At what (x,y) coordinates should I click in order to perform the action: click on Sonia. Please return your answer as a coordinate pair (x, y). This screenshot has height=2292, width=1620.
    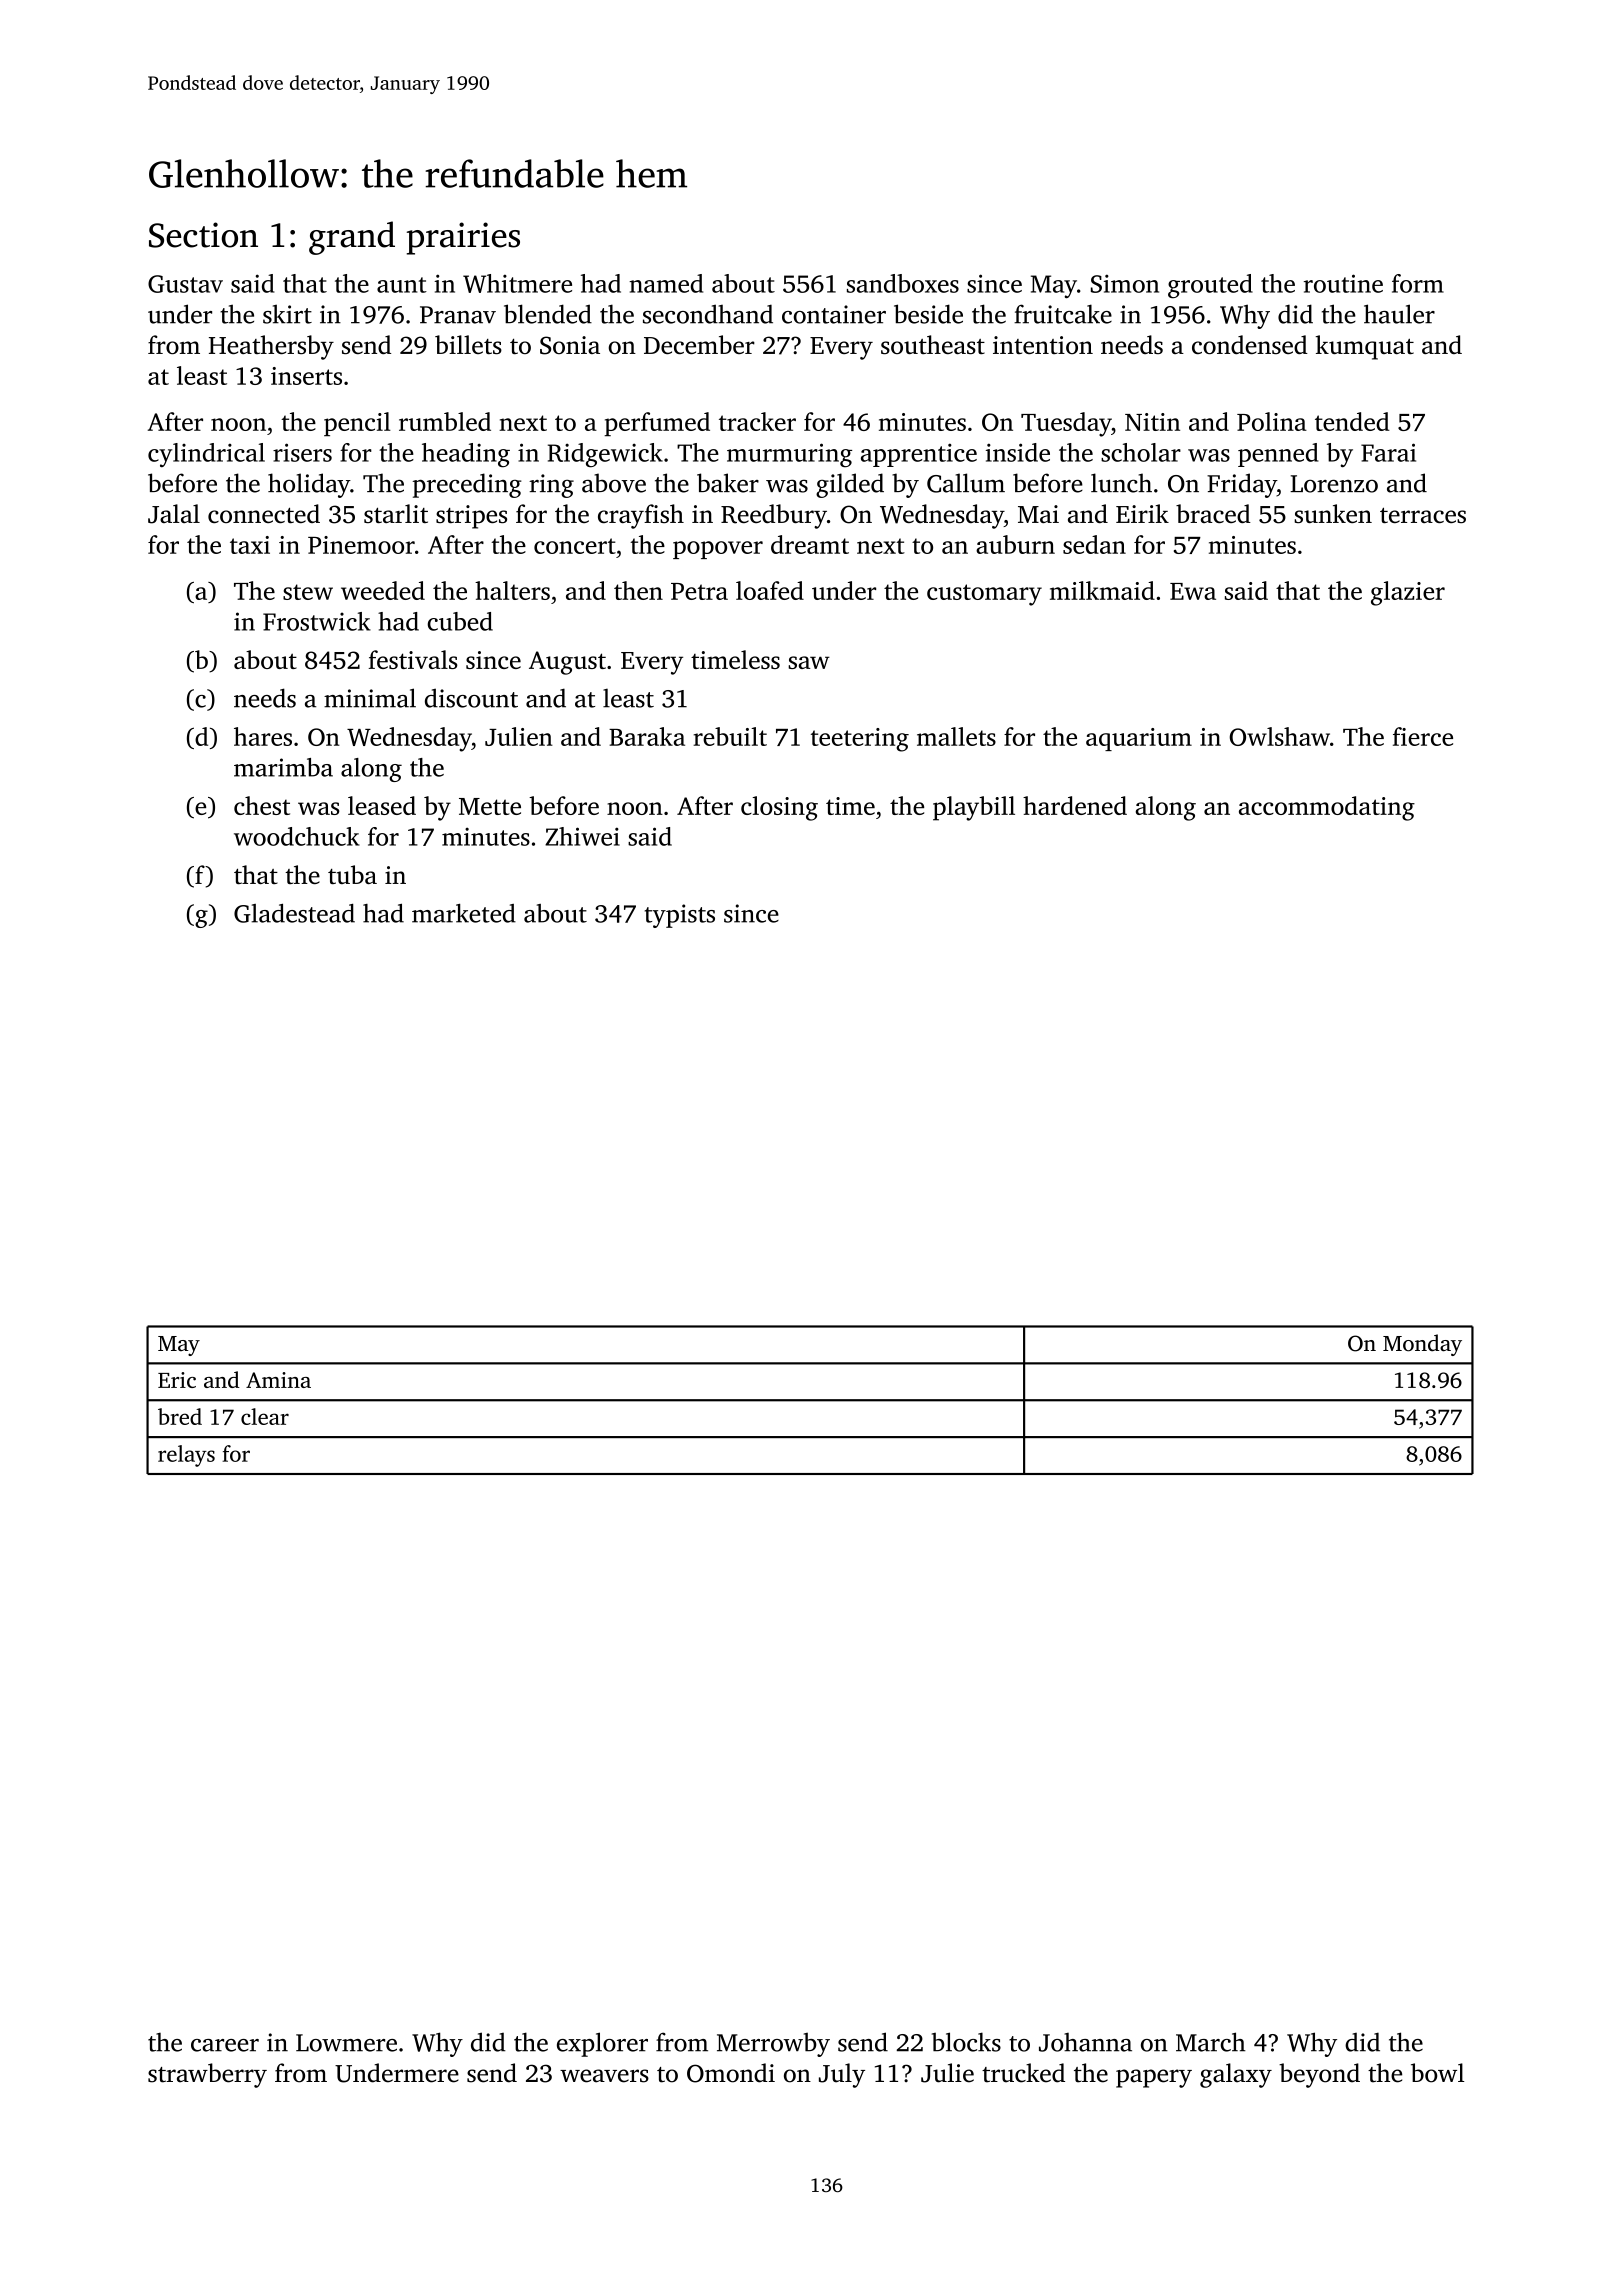
    Looking at the image, I should click on (570, 345).
